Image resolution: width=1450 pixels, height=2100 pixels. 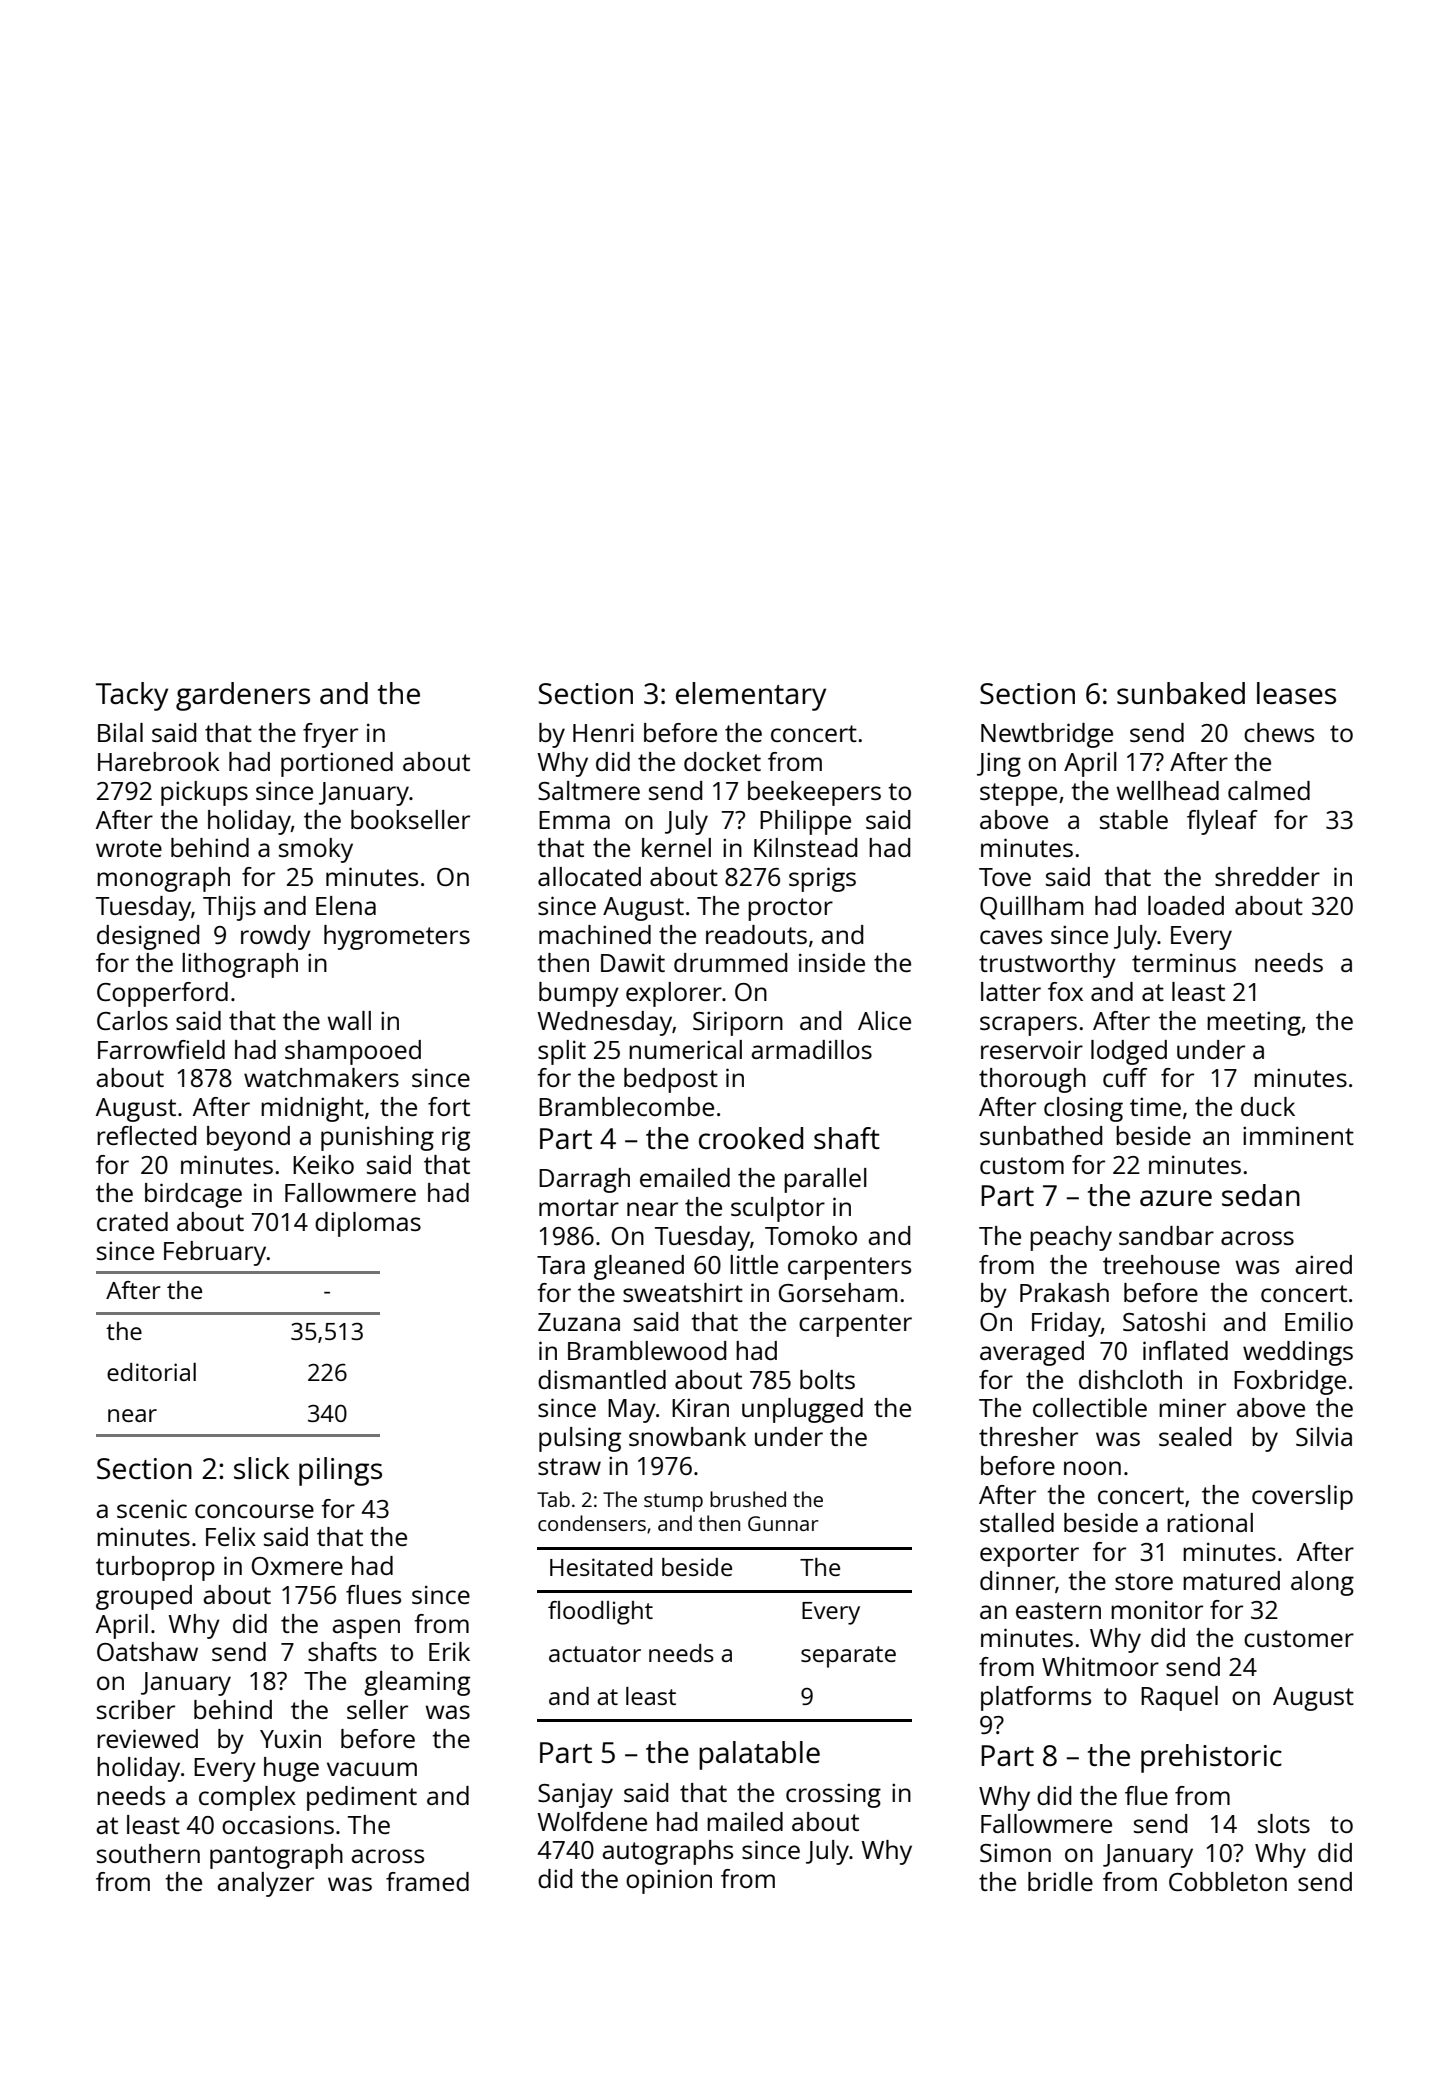 What do you see at coordinates (265, 1884) in the screenshot?
I see `analyzer` at bounding box center [265, 1884].
